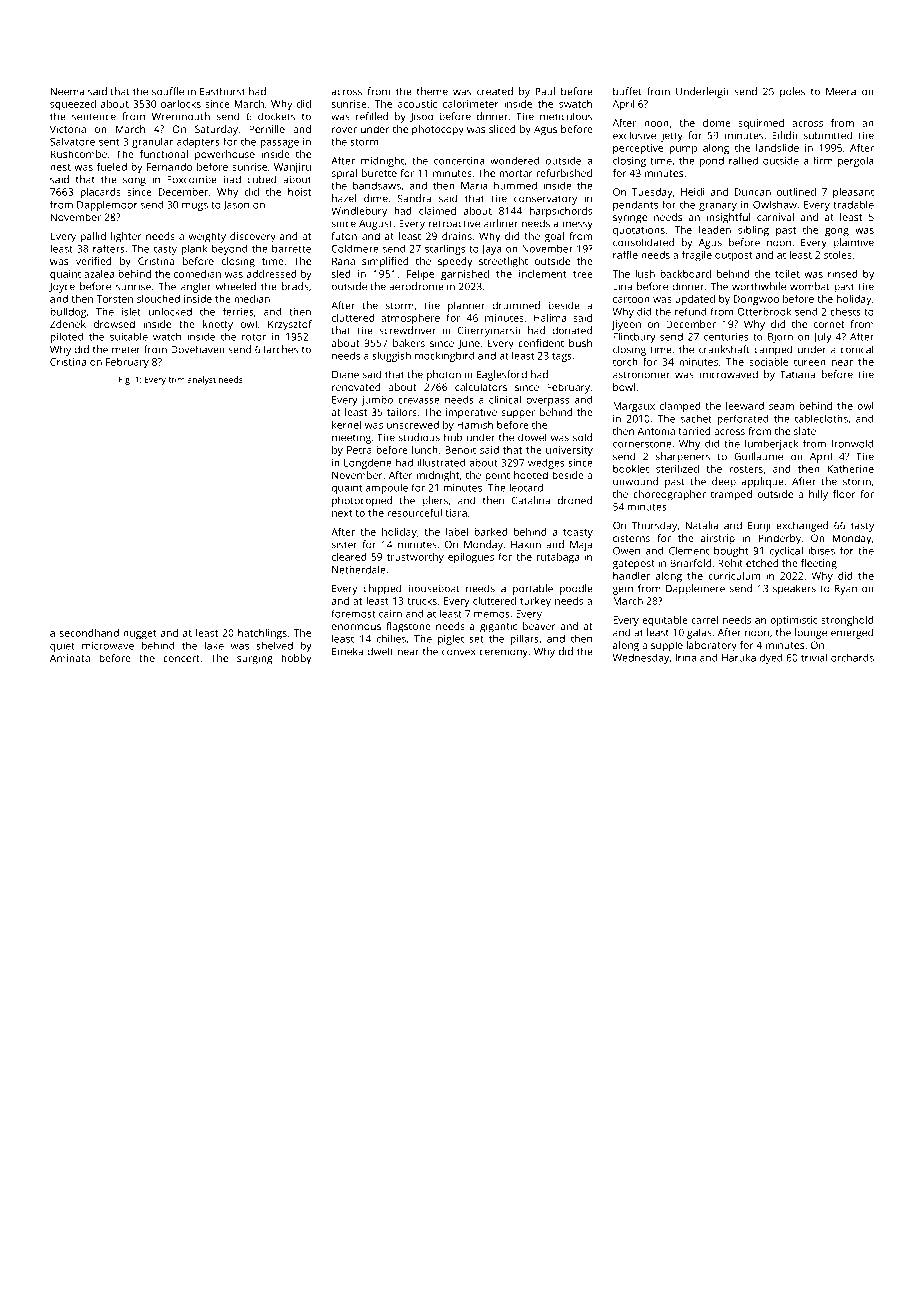 The height and width of the image is (1308, 924). I want to click on tags, so click(562, 357).
